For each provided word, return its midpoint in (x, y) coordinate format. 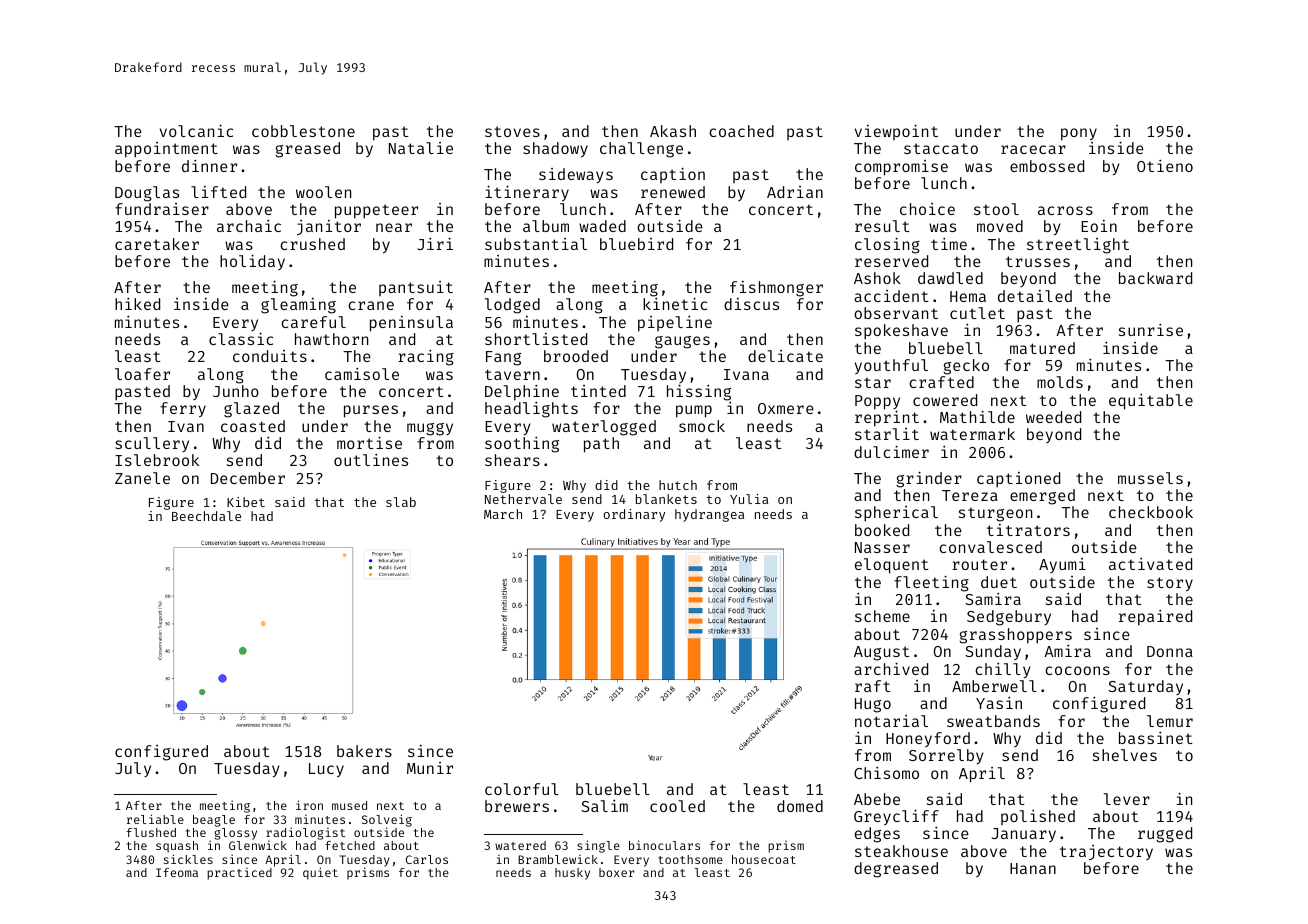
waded (602, 226)
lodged (512, 306)
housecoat (764, 859)
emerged (1042, 497)
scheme (882, 616)
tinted (598, 391)
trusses (1038, 261)
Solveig (387, 821)
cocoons (1077, 670)
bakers (364, 751)
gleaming (298, 306)
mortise (369, 442)
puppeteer (376, 211)
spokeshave (901, 332)
